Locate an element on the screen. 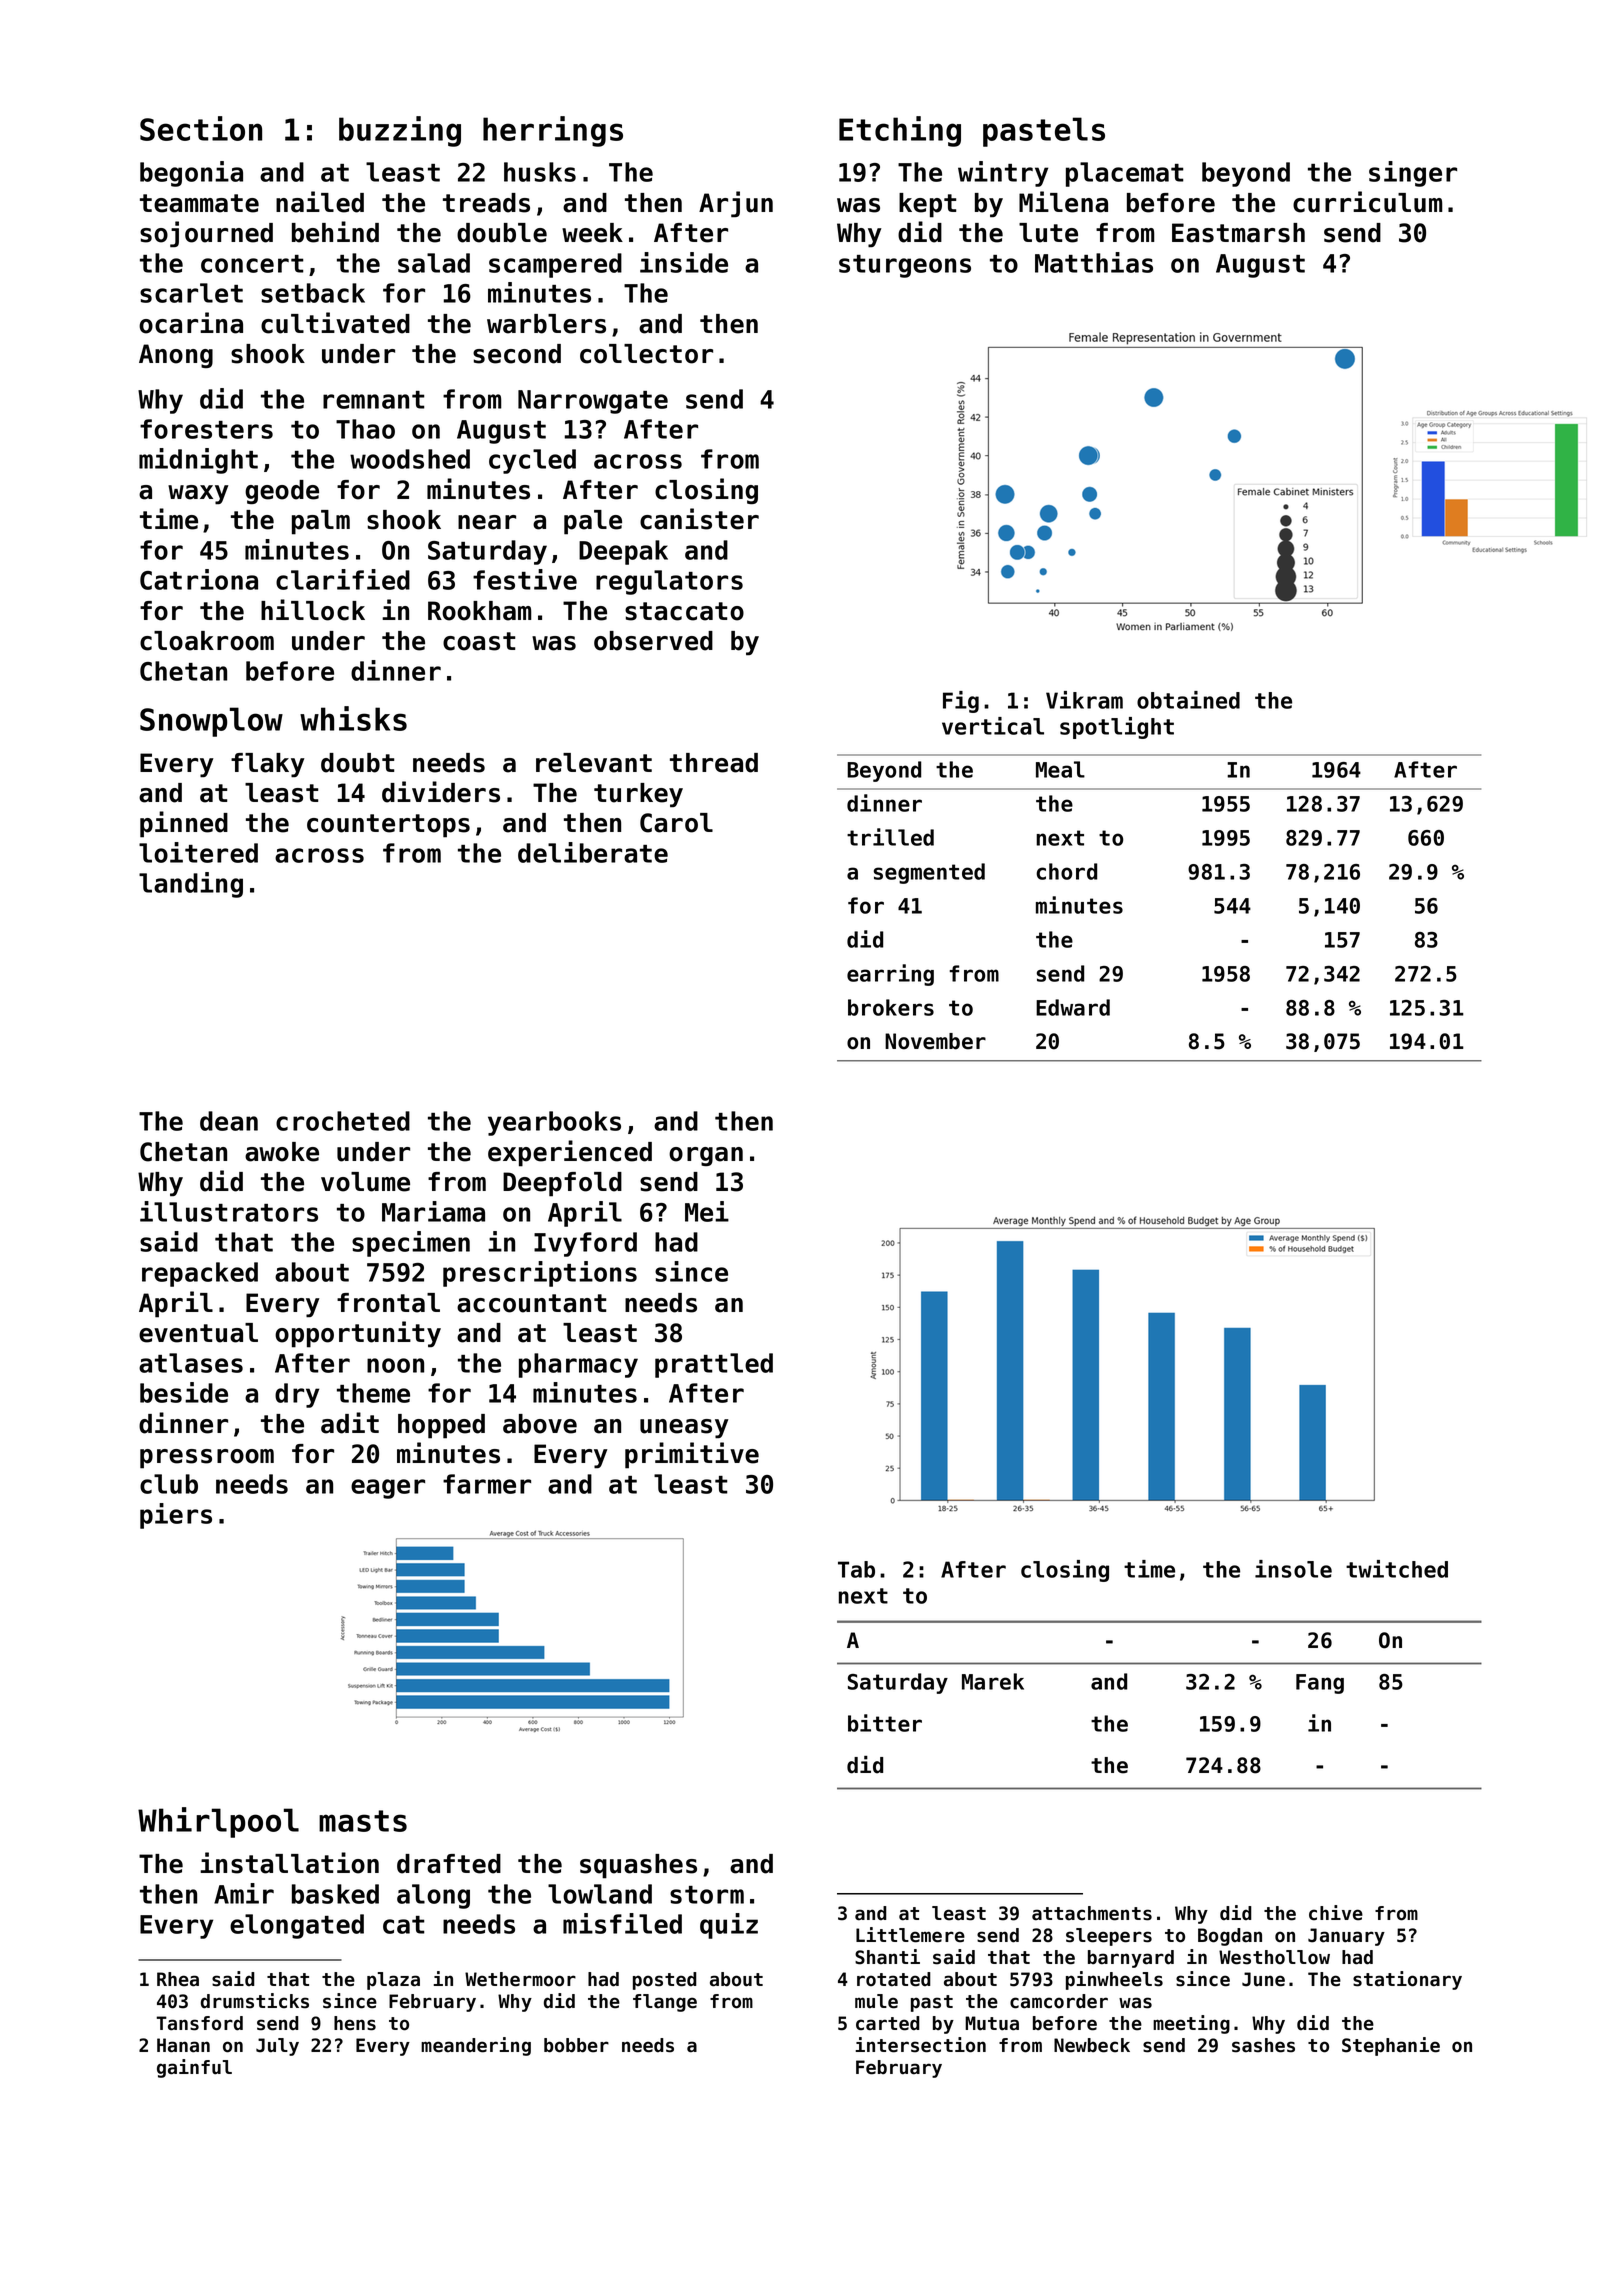 This screenshot has width=1620, height=2292. pinned is located at coordinates (184, 824).
